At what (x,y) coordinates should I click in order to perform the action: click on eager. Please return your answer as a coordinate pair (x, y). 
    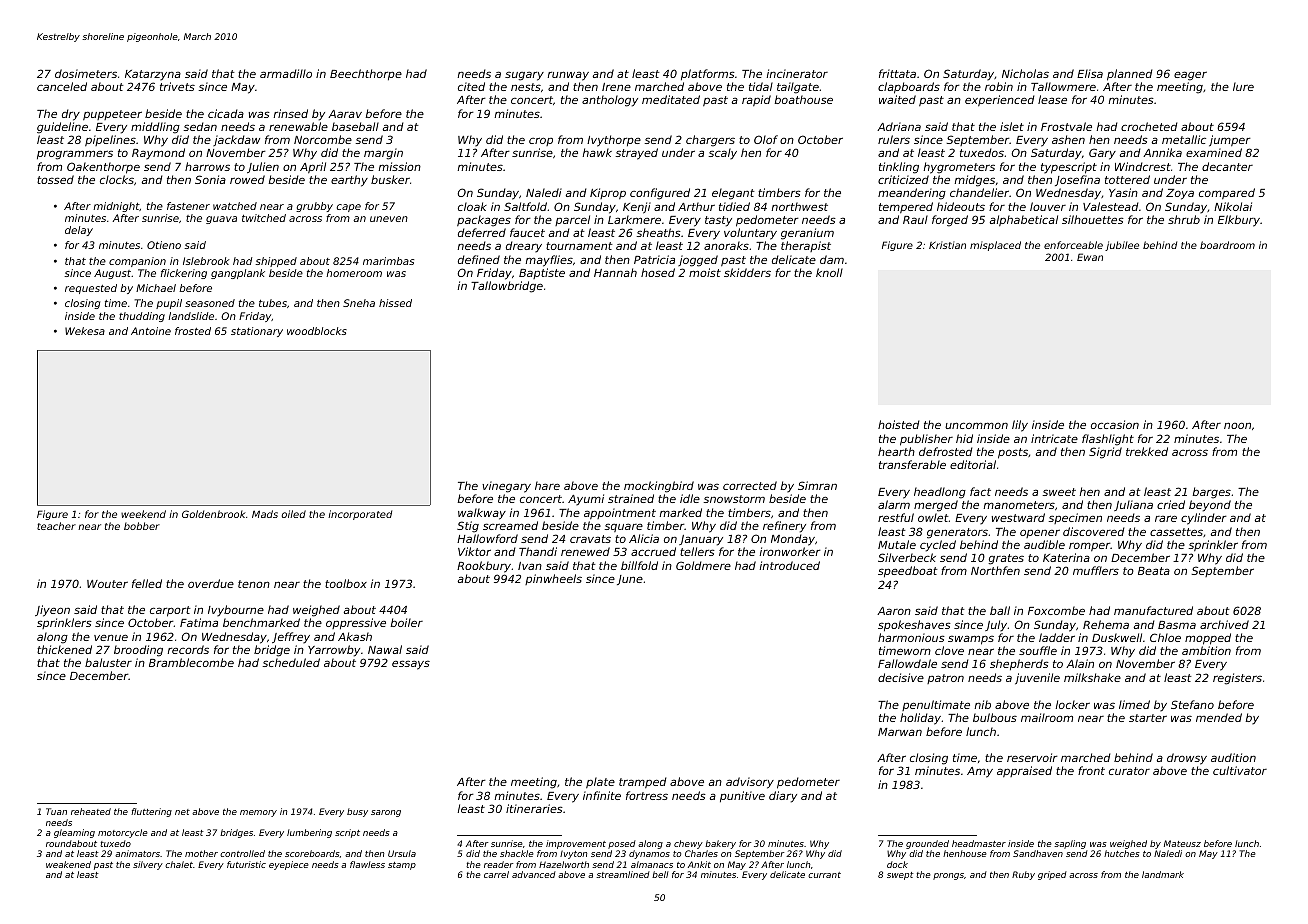
    Looking at the image, I should click on (1190, 76).
